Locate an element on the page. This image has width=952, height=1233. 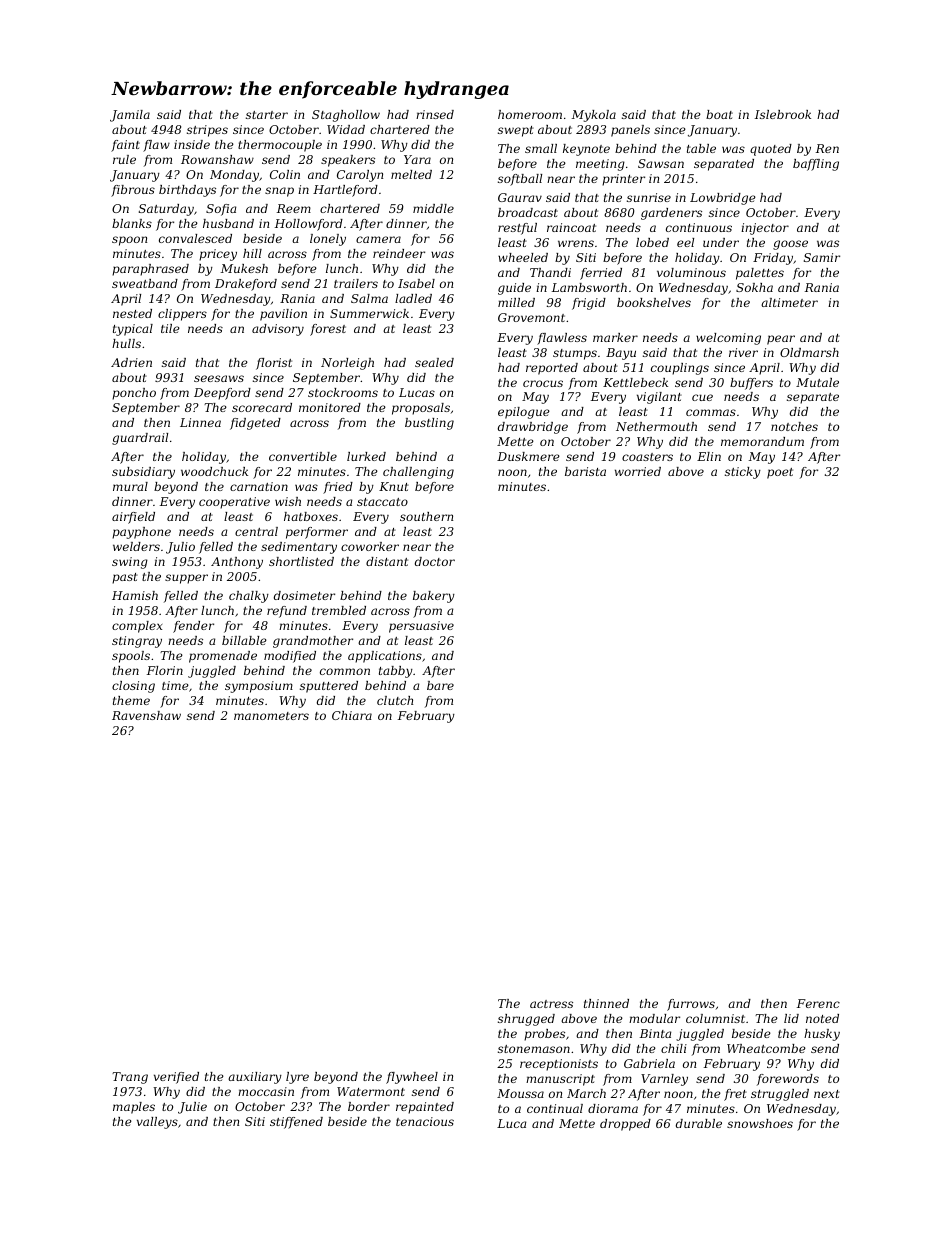
poet is located at coordinates (780, 473).
